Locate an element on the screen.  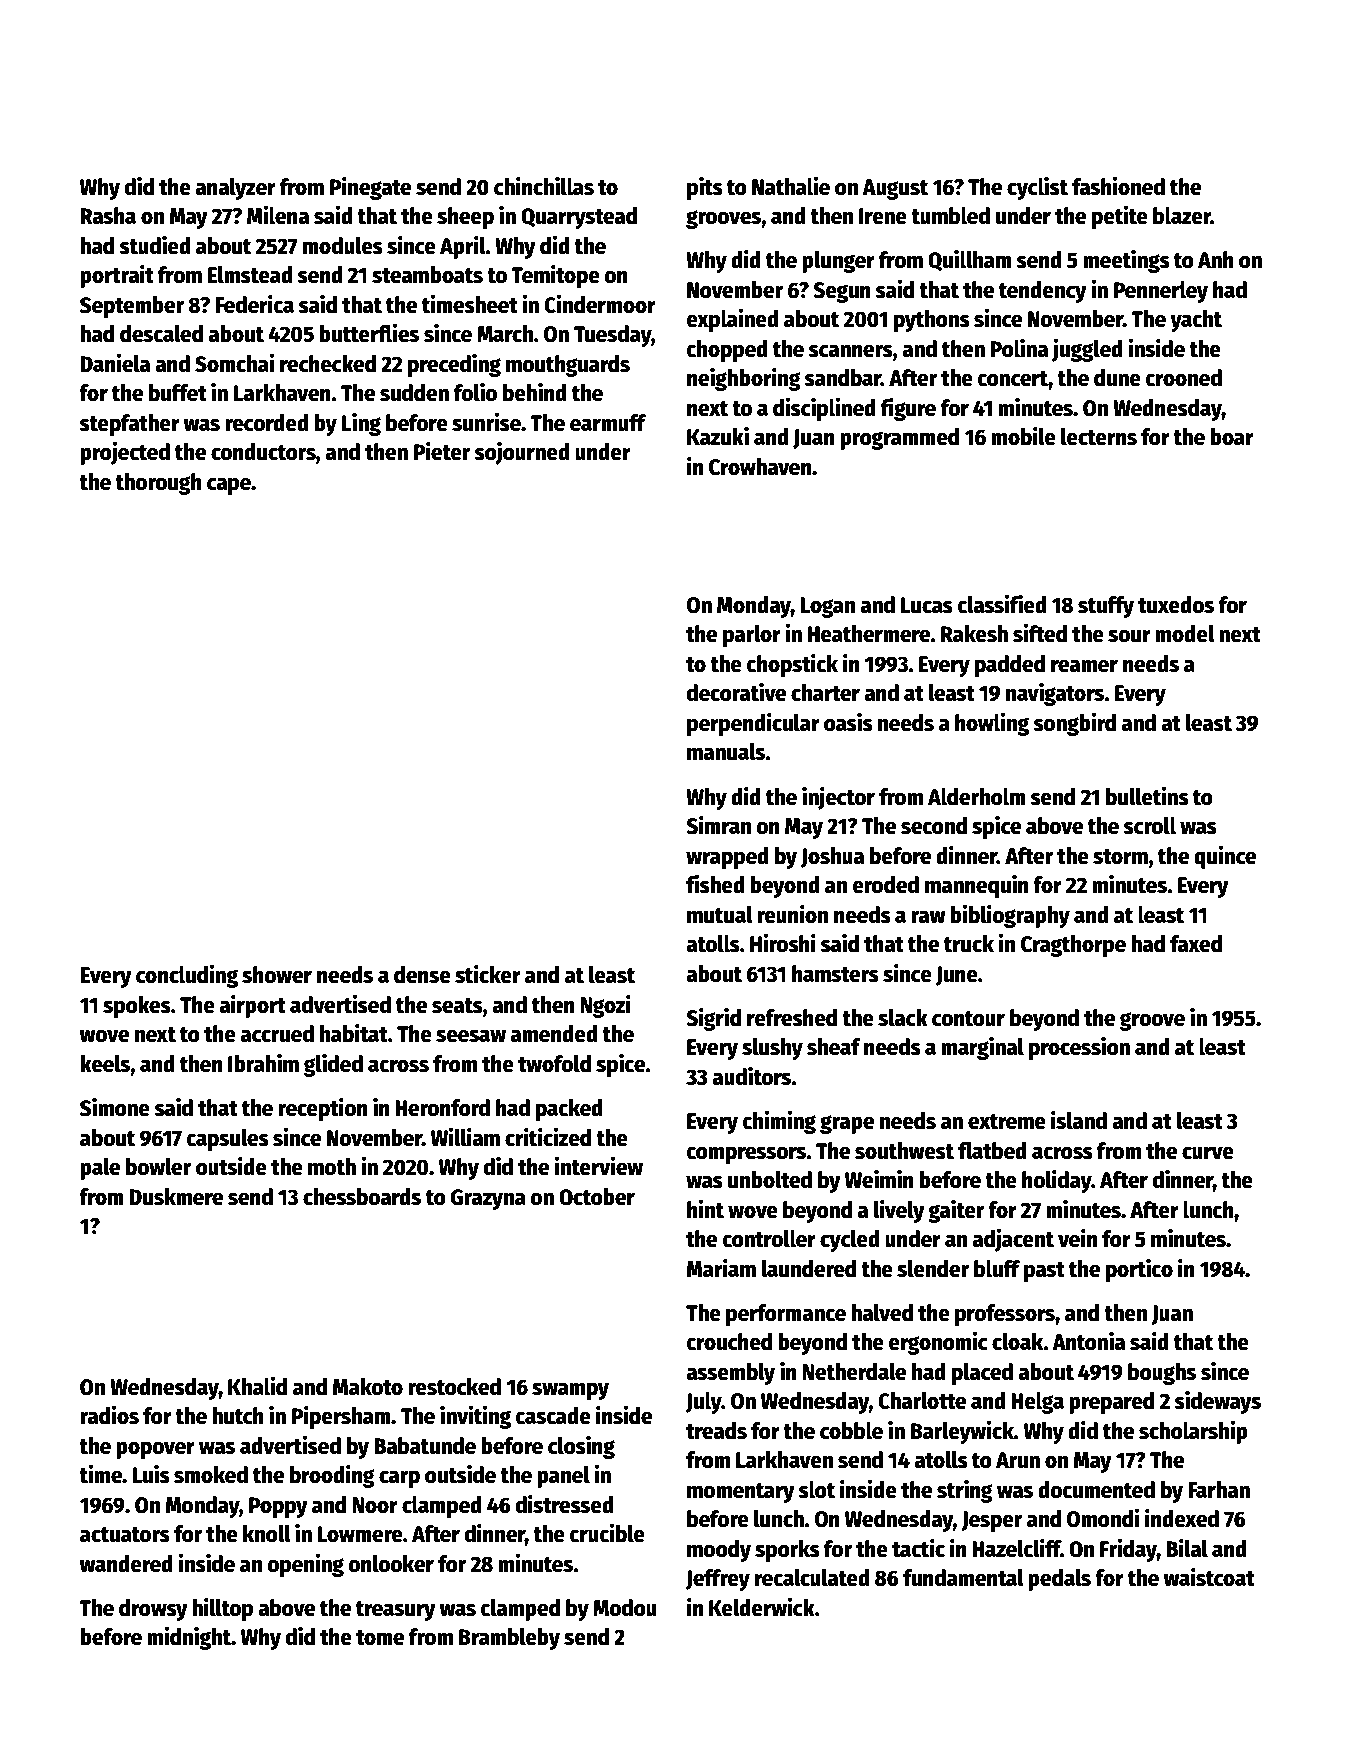
halved is located at coordinates (882, 1313).
